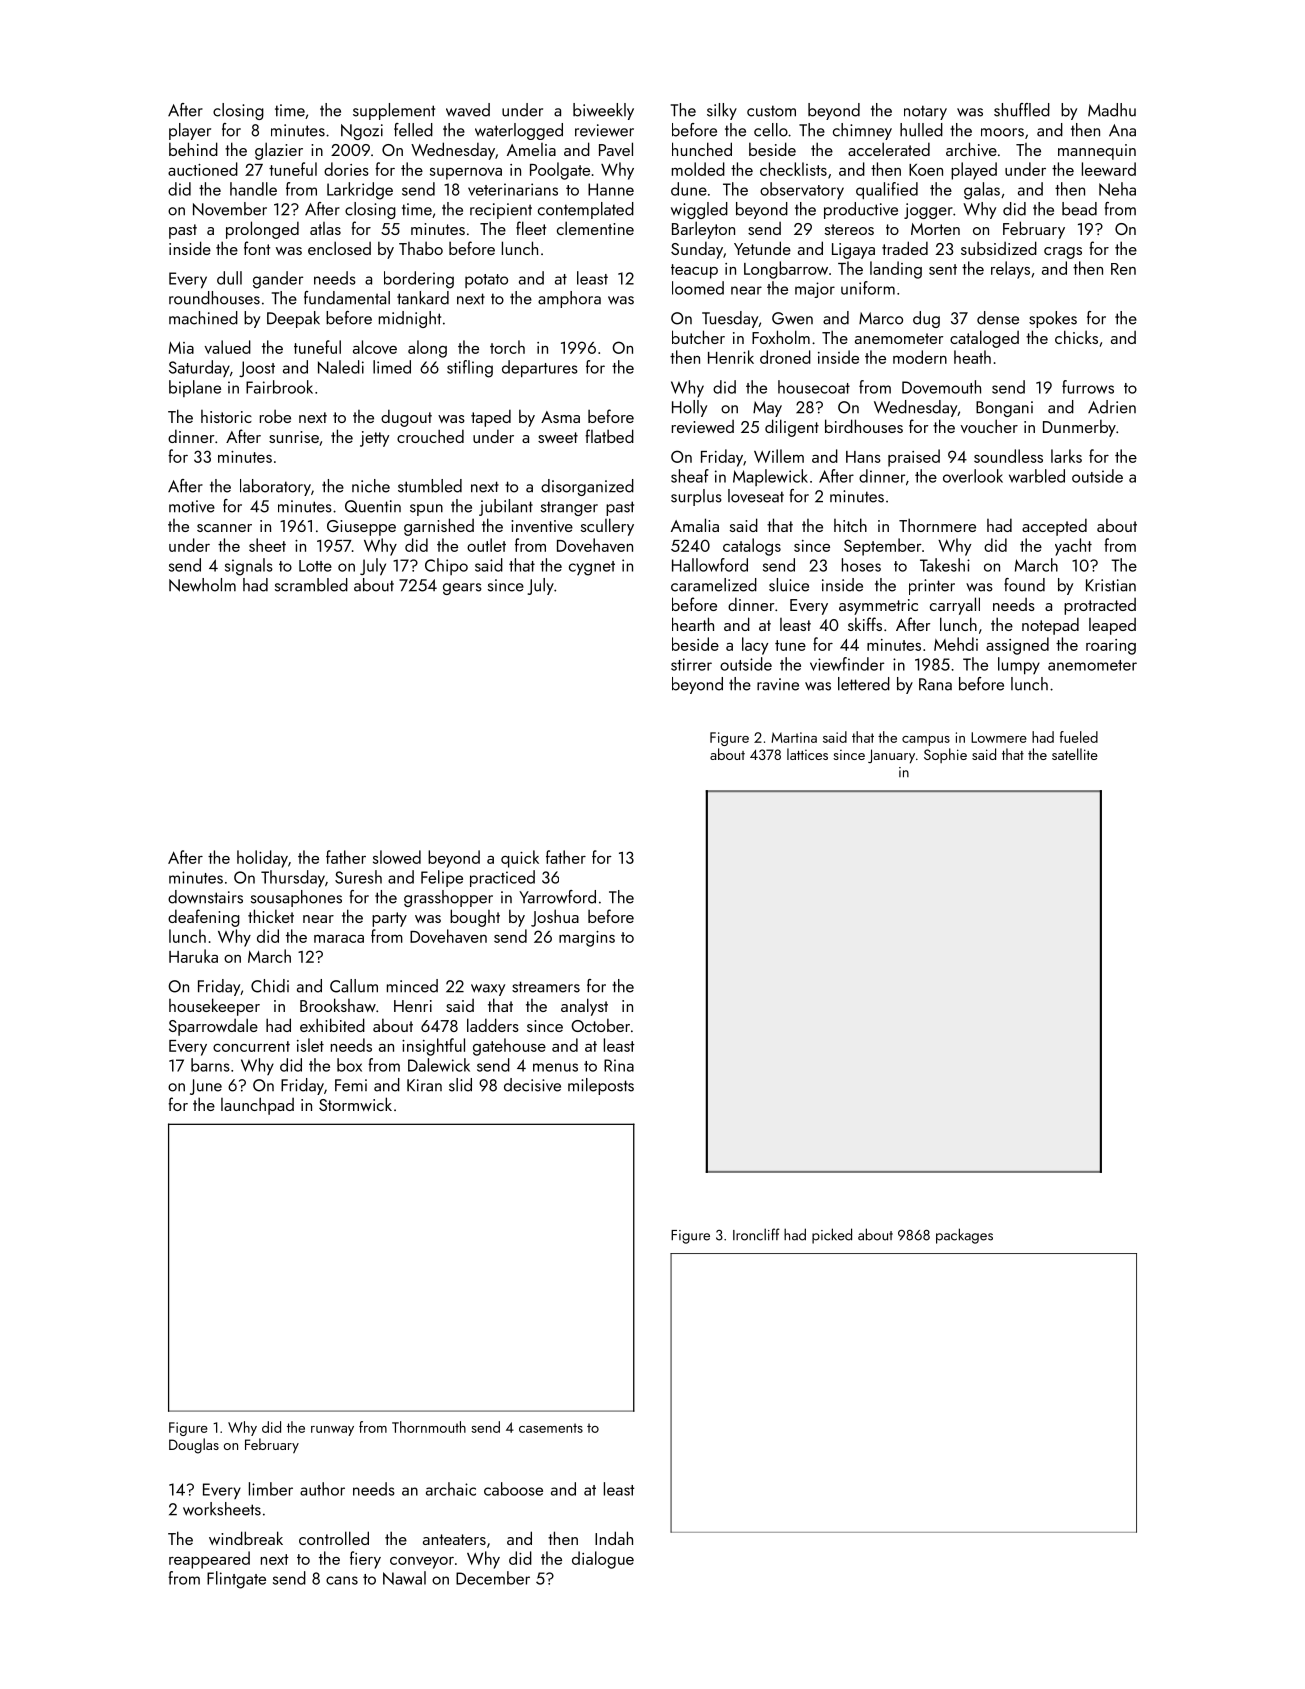  I want to click on Indah, so click(614, 1538).
